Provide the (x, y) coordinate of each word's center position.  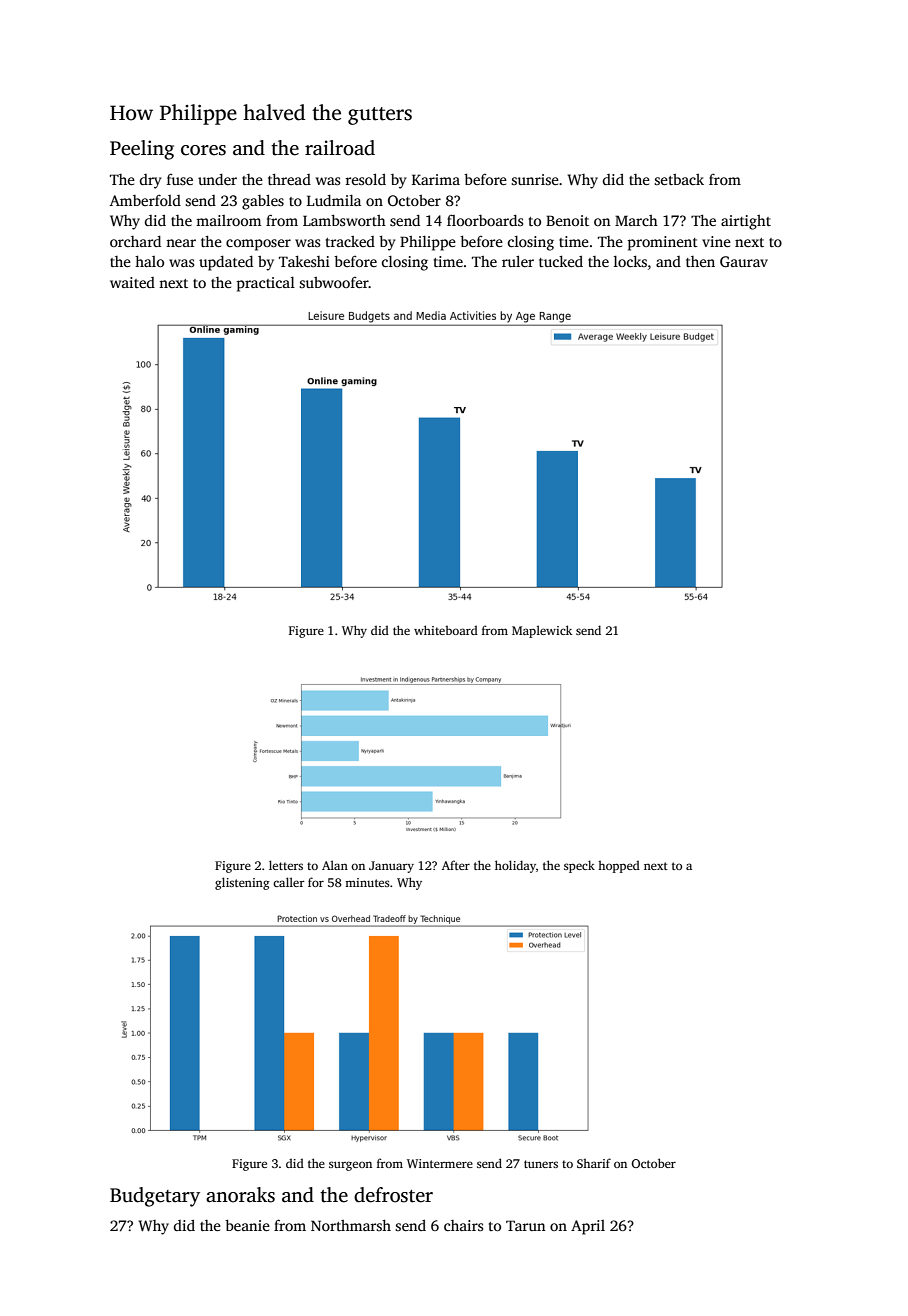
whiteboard (446, 630)
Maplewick (542, 631)
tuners (541, 1164)
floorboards (485, 220)
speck (579, 866)
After (456, 865)
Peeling (142, 150)
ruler (518, 261)
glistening (242, 883)
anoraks (240, 1195)
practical (265, 284)
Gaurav (744, 261)
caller (288, 882)
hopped (619, 866)
